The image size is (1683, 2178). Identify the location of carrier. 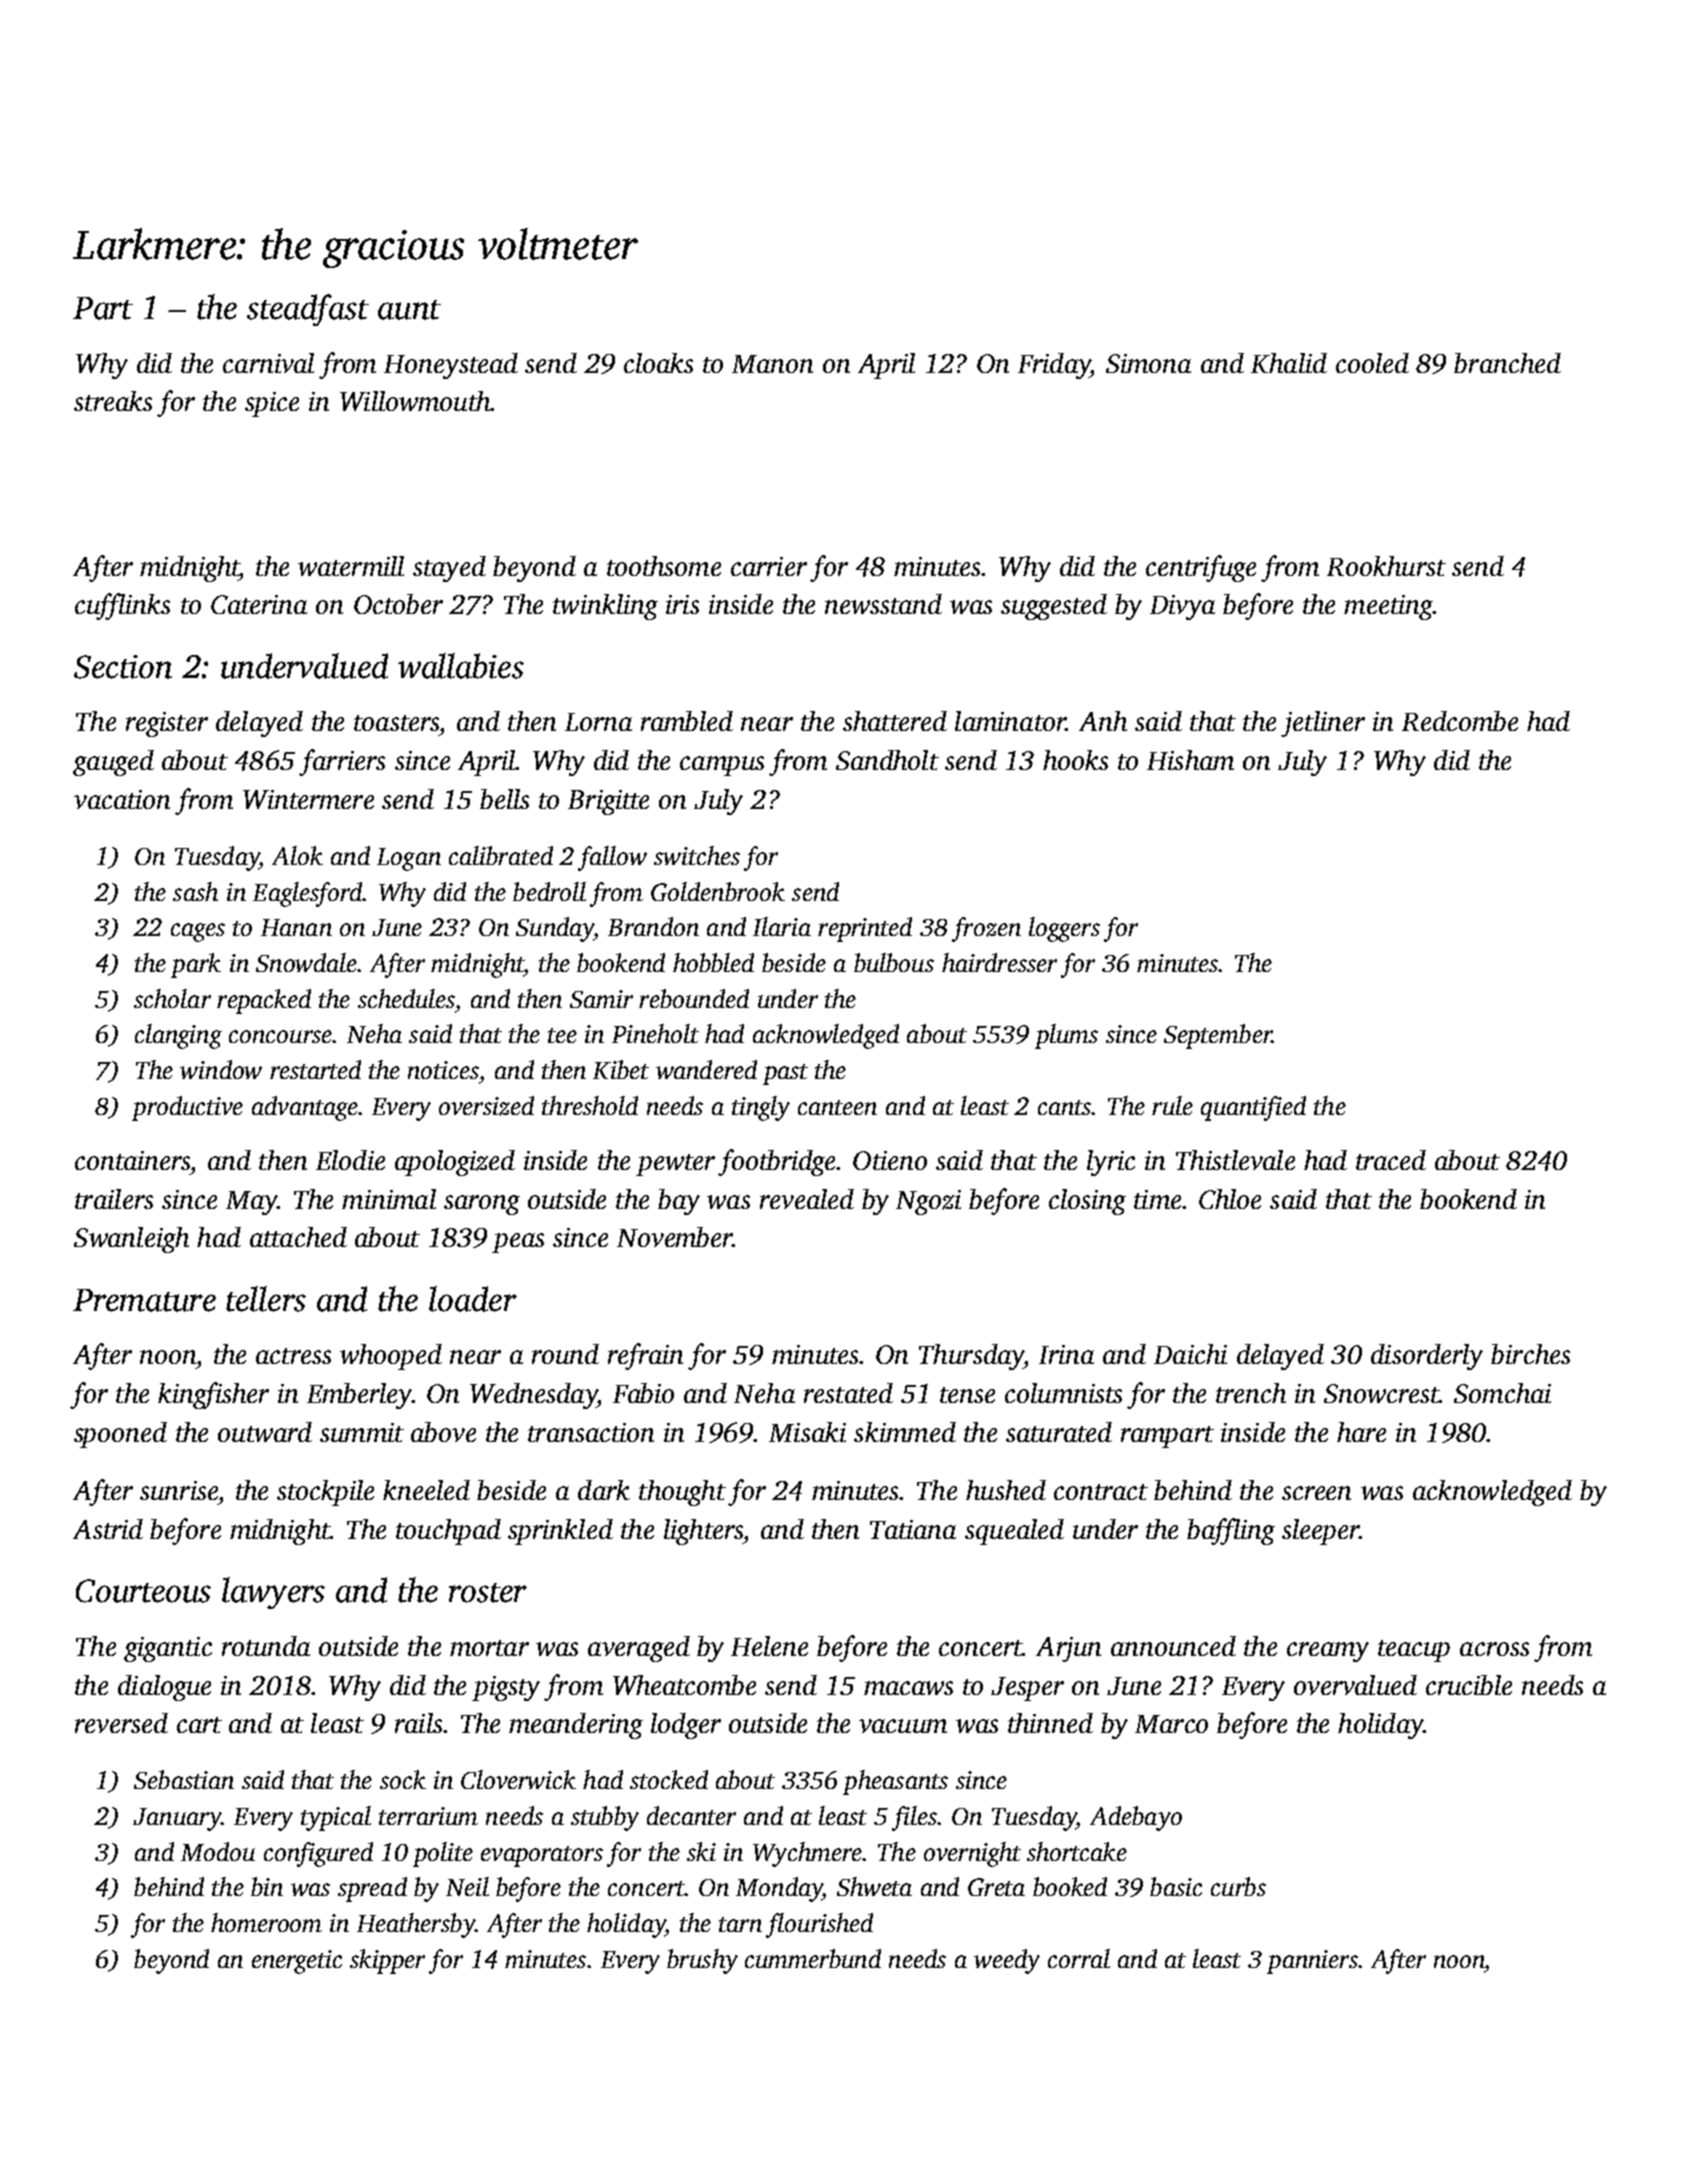
(769, 566).
